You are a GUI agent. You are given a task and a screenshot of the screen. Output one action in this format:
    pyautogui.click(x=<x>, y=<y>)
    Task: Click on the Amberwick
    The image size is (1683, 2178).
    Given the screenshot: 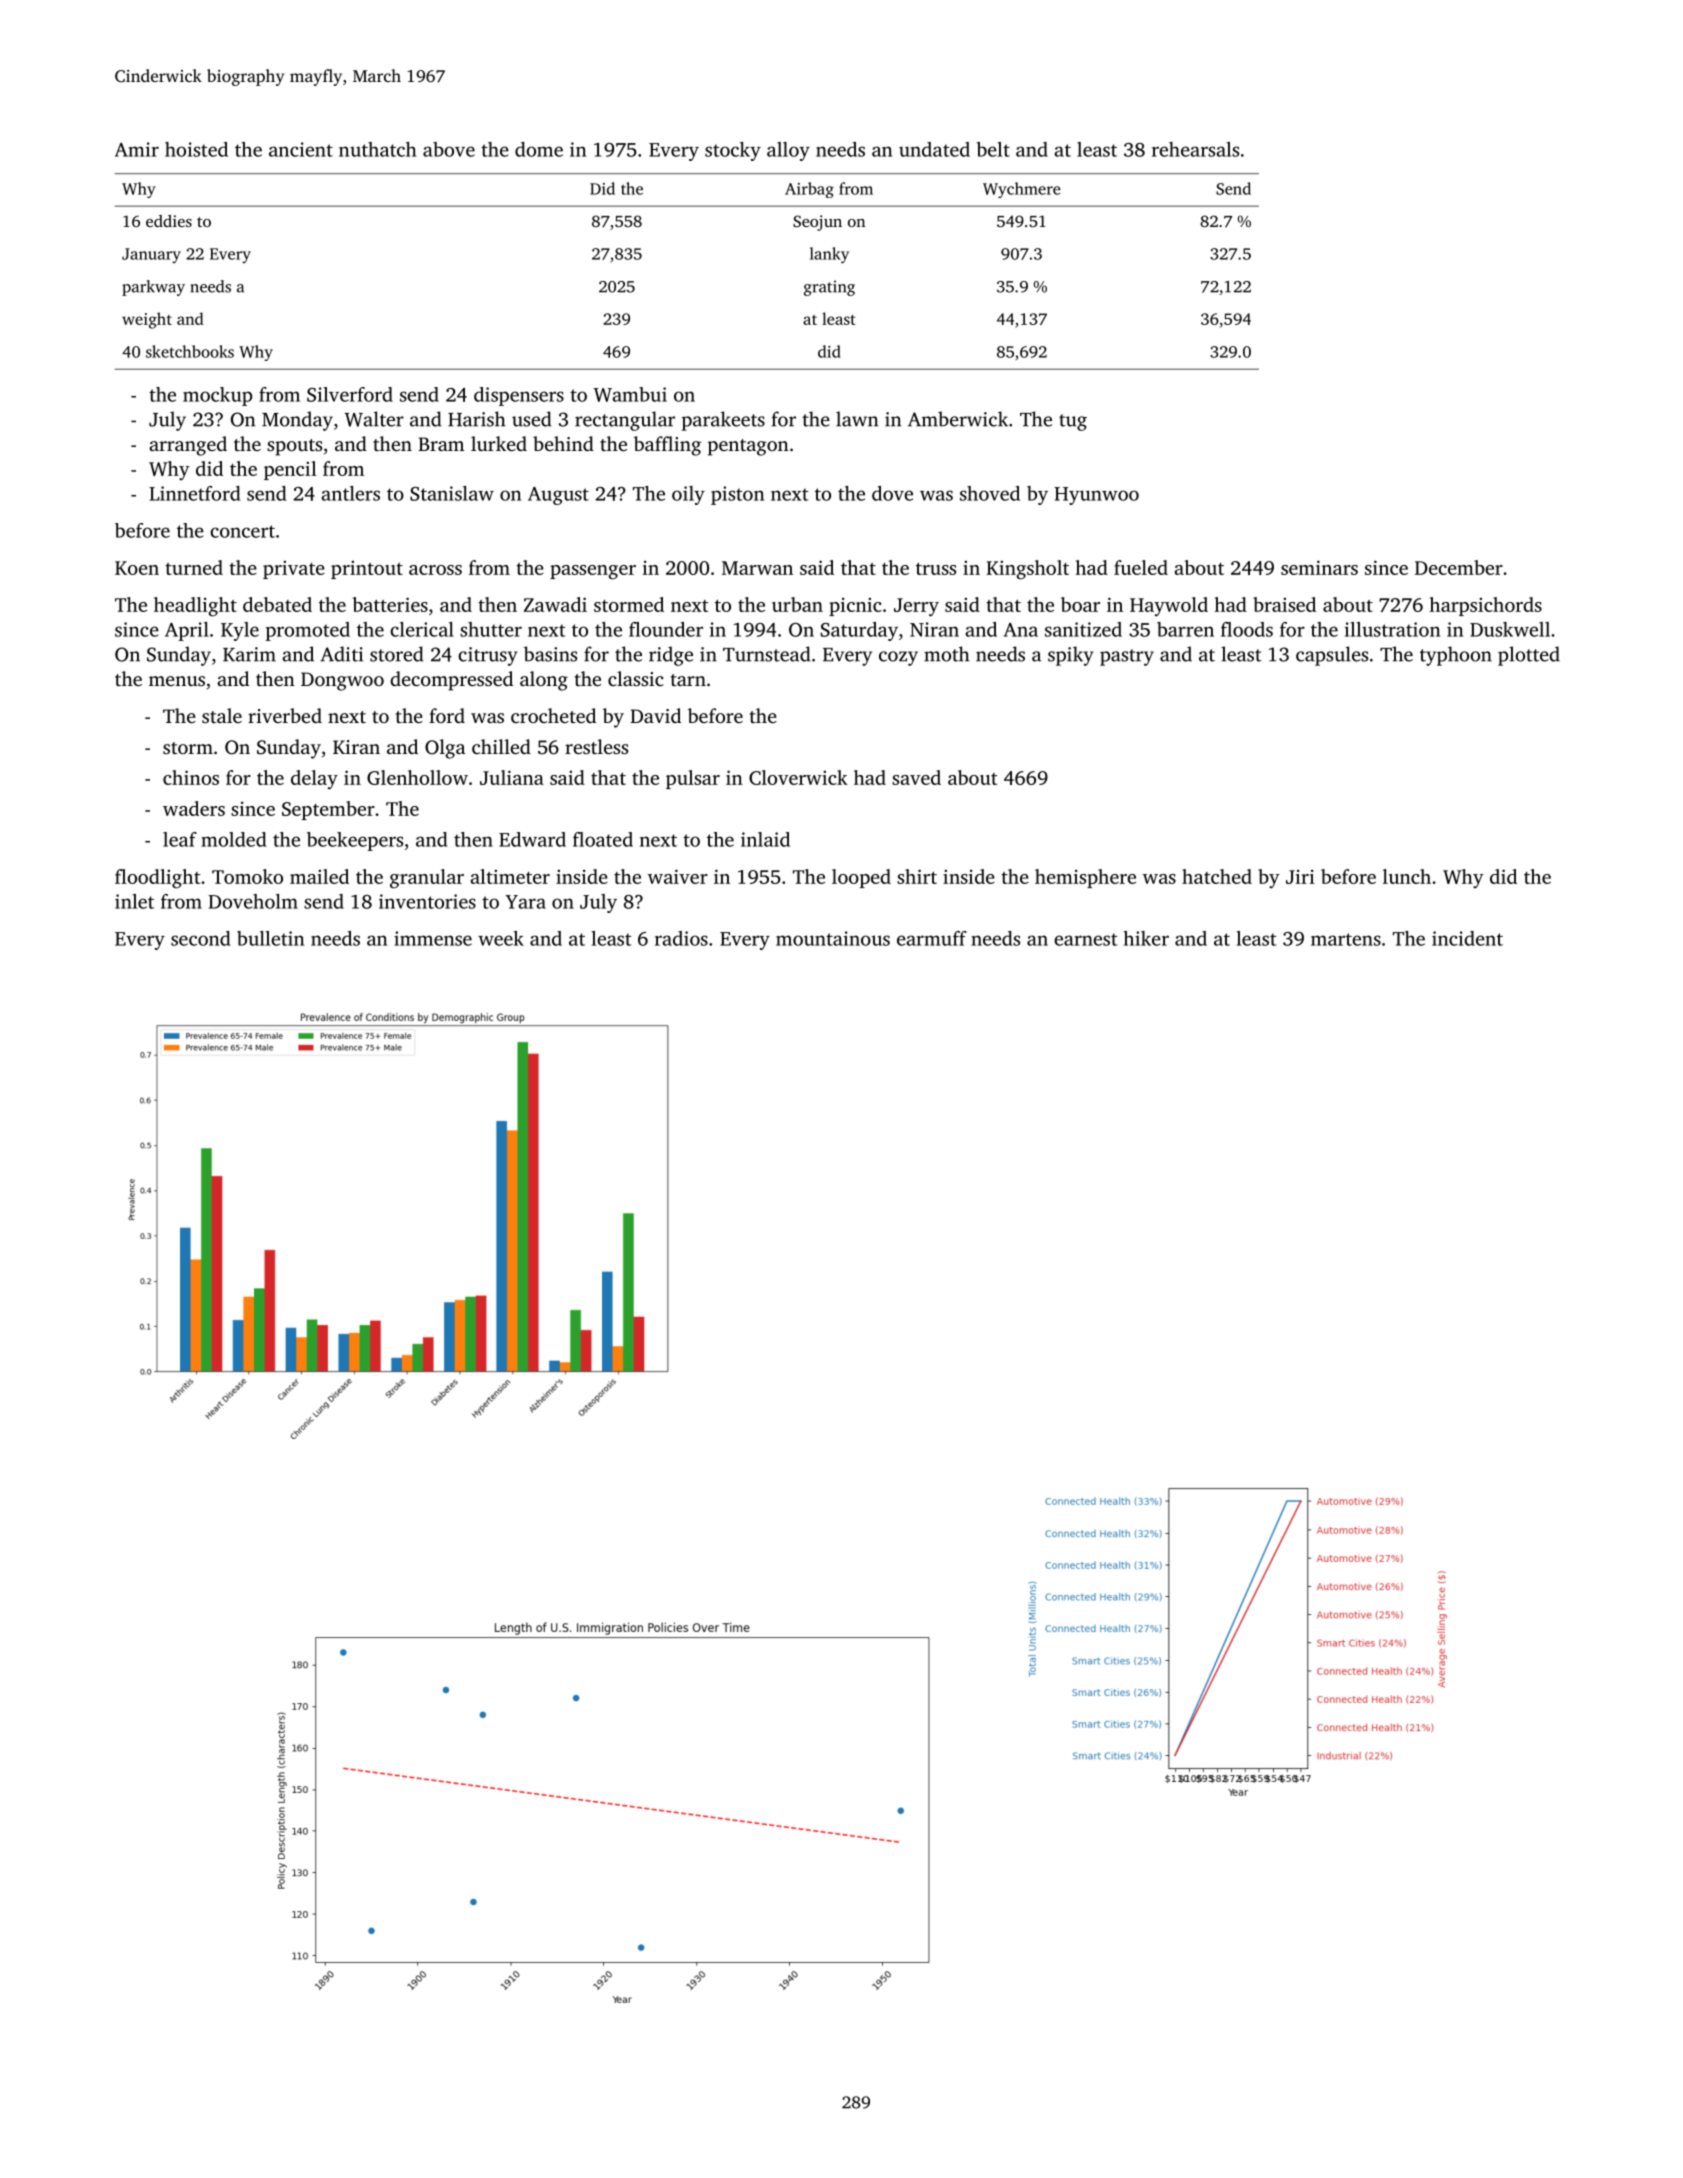 What is the action you would take?
    pyautogui.click(x=958, y=419)
